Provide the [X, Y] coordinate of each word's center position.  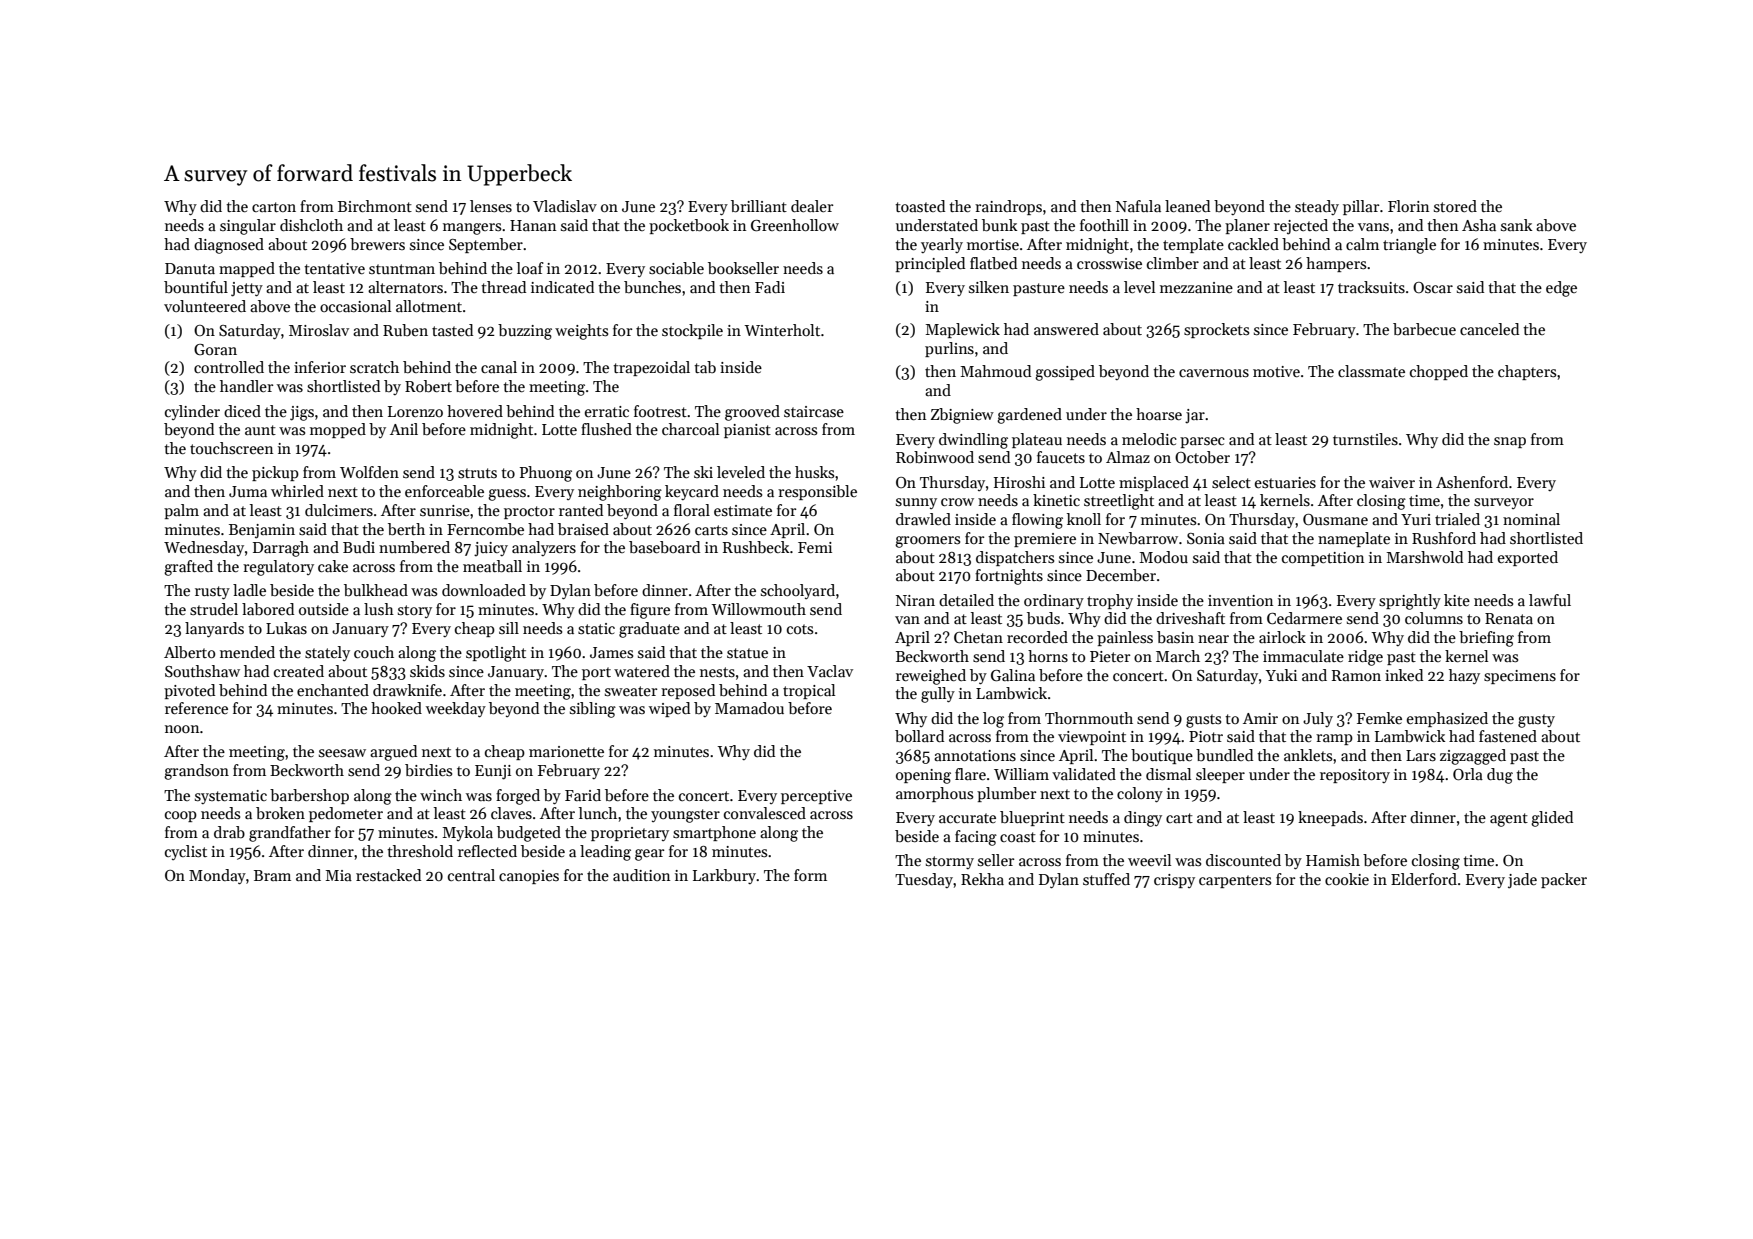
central [471, 875]
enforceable [444, 491]
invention [1240, 600]
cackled [1253, 244]
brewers [377, 244]
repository [1355, 776]
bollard [919, 736]
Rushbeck [756, 547]
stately [327, 653]
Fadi [770, 287]
